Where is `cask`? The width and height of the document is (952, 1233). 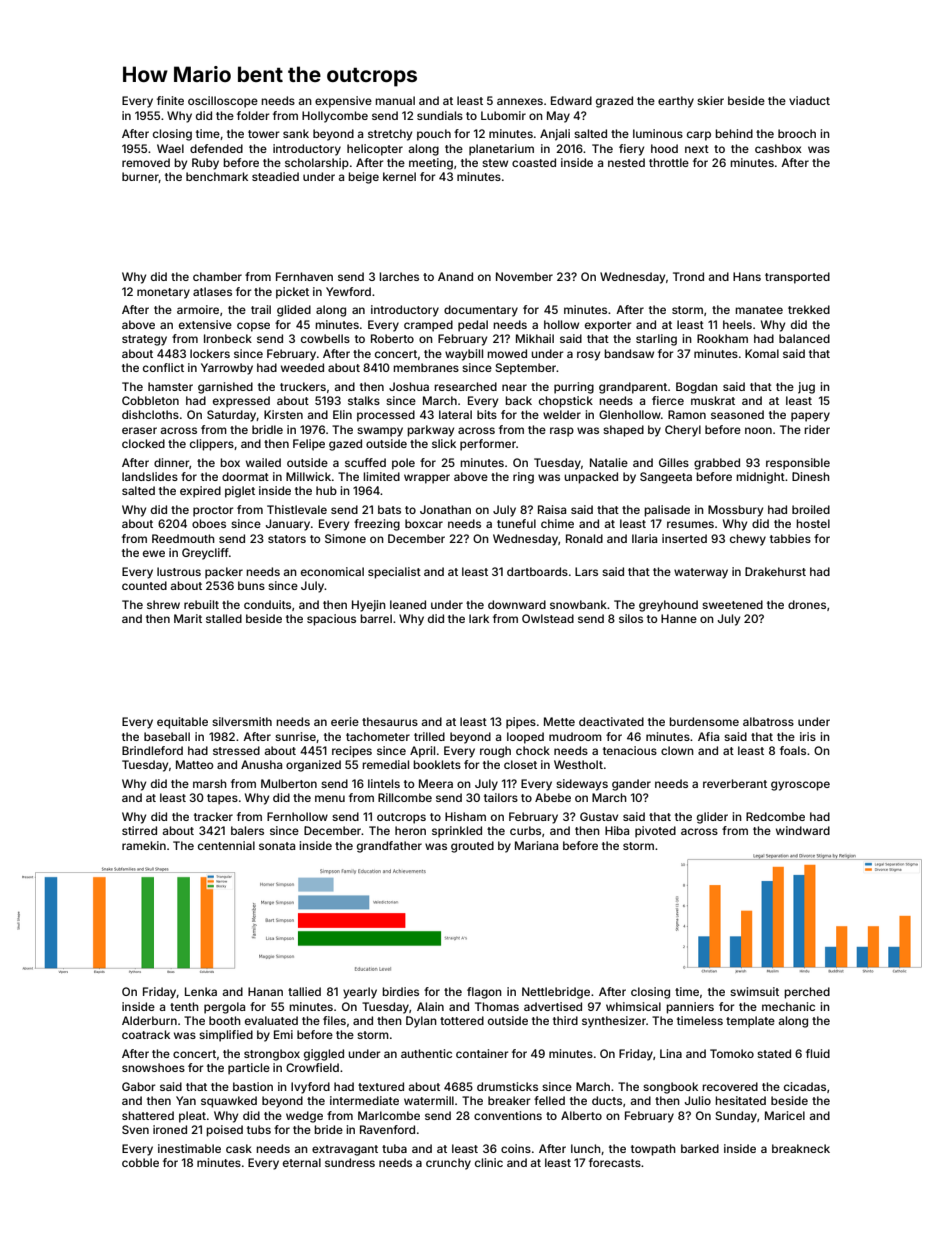 cask is located at coordinates (239, 1148).
